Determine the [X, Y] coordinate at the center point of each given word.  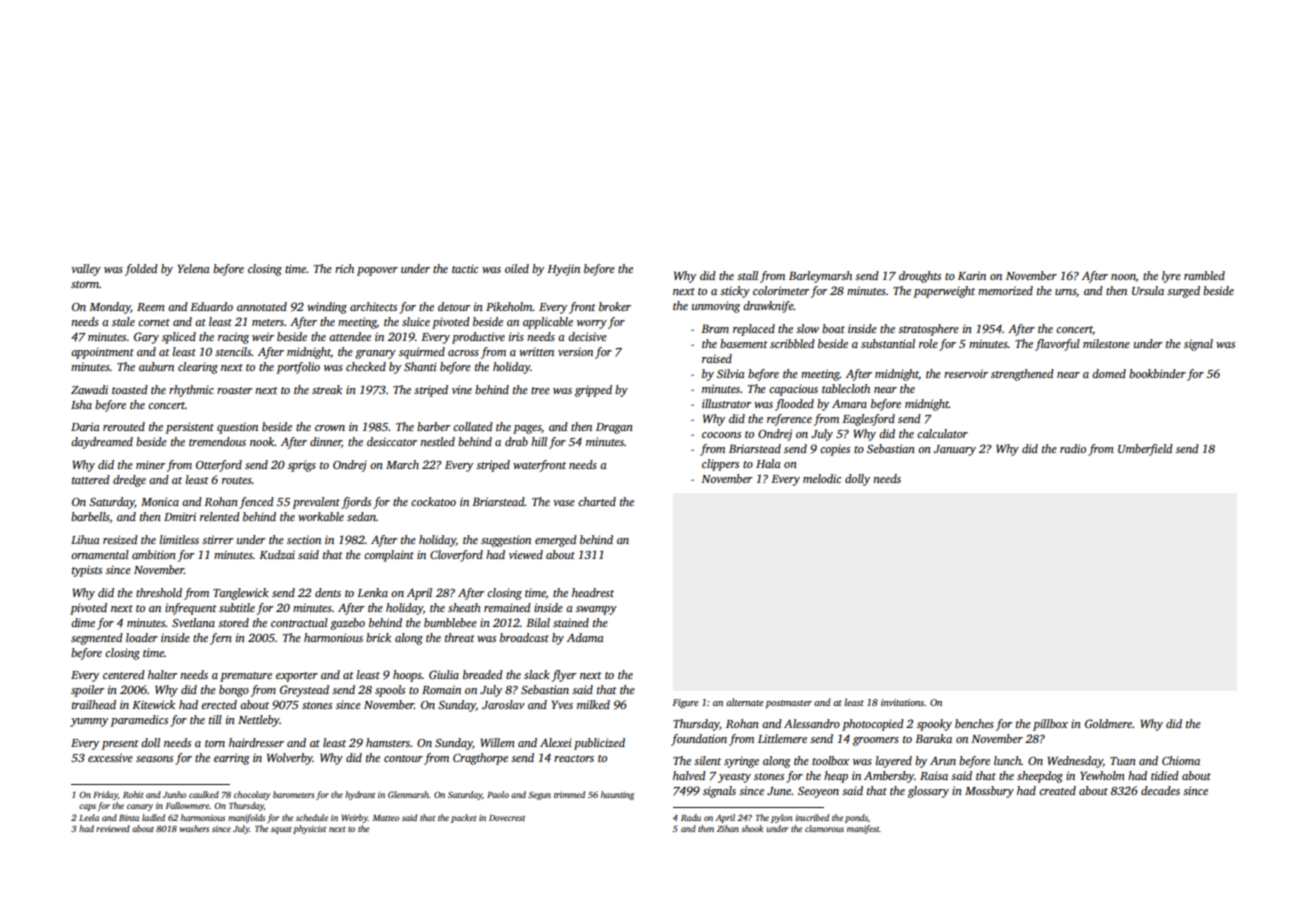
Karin [972, 275]
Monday [110, 308]
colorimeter [781, 290]
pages [527, 429]
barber [433, 426]
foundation [699, 740]
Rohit [133, 794]
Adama [585, 637]
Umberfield [1145, 450]
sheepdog [1040, 777]
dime [83, 622]
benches [974, 723]
